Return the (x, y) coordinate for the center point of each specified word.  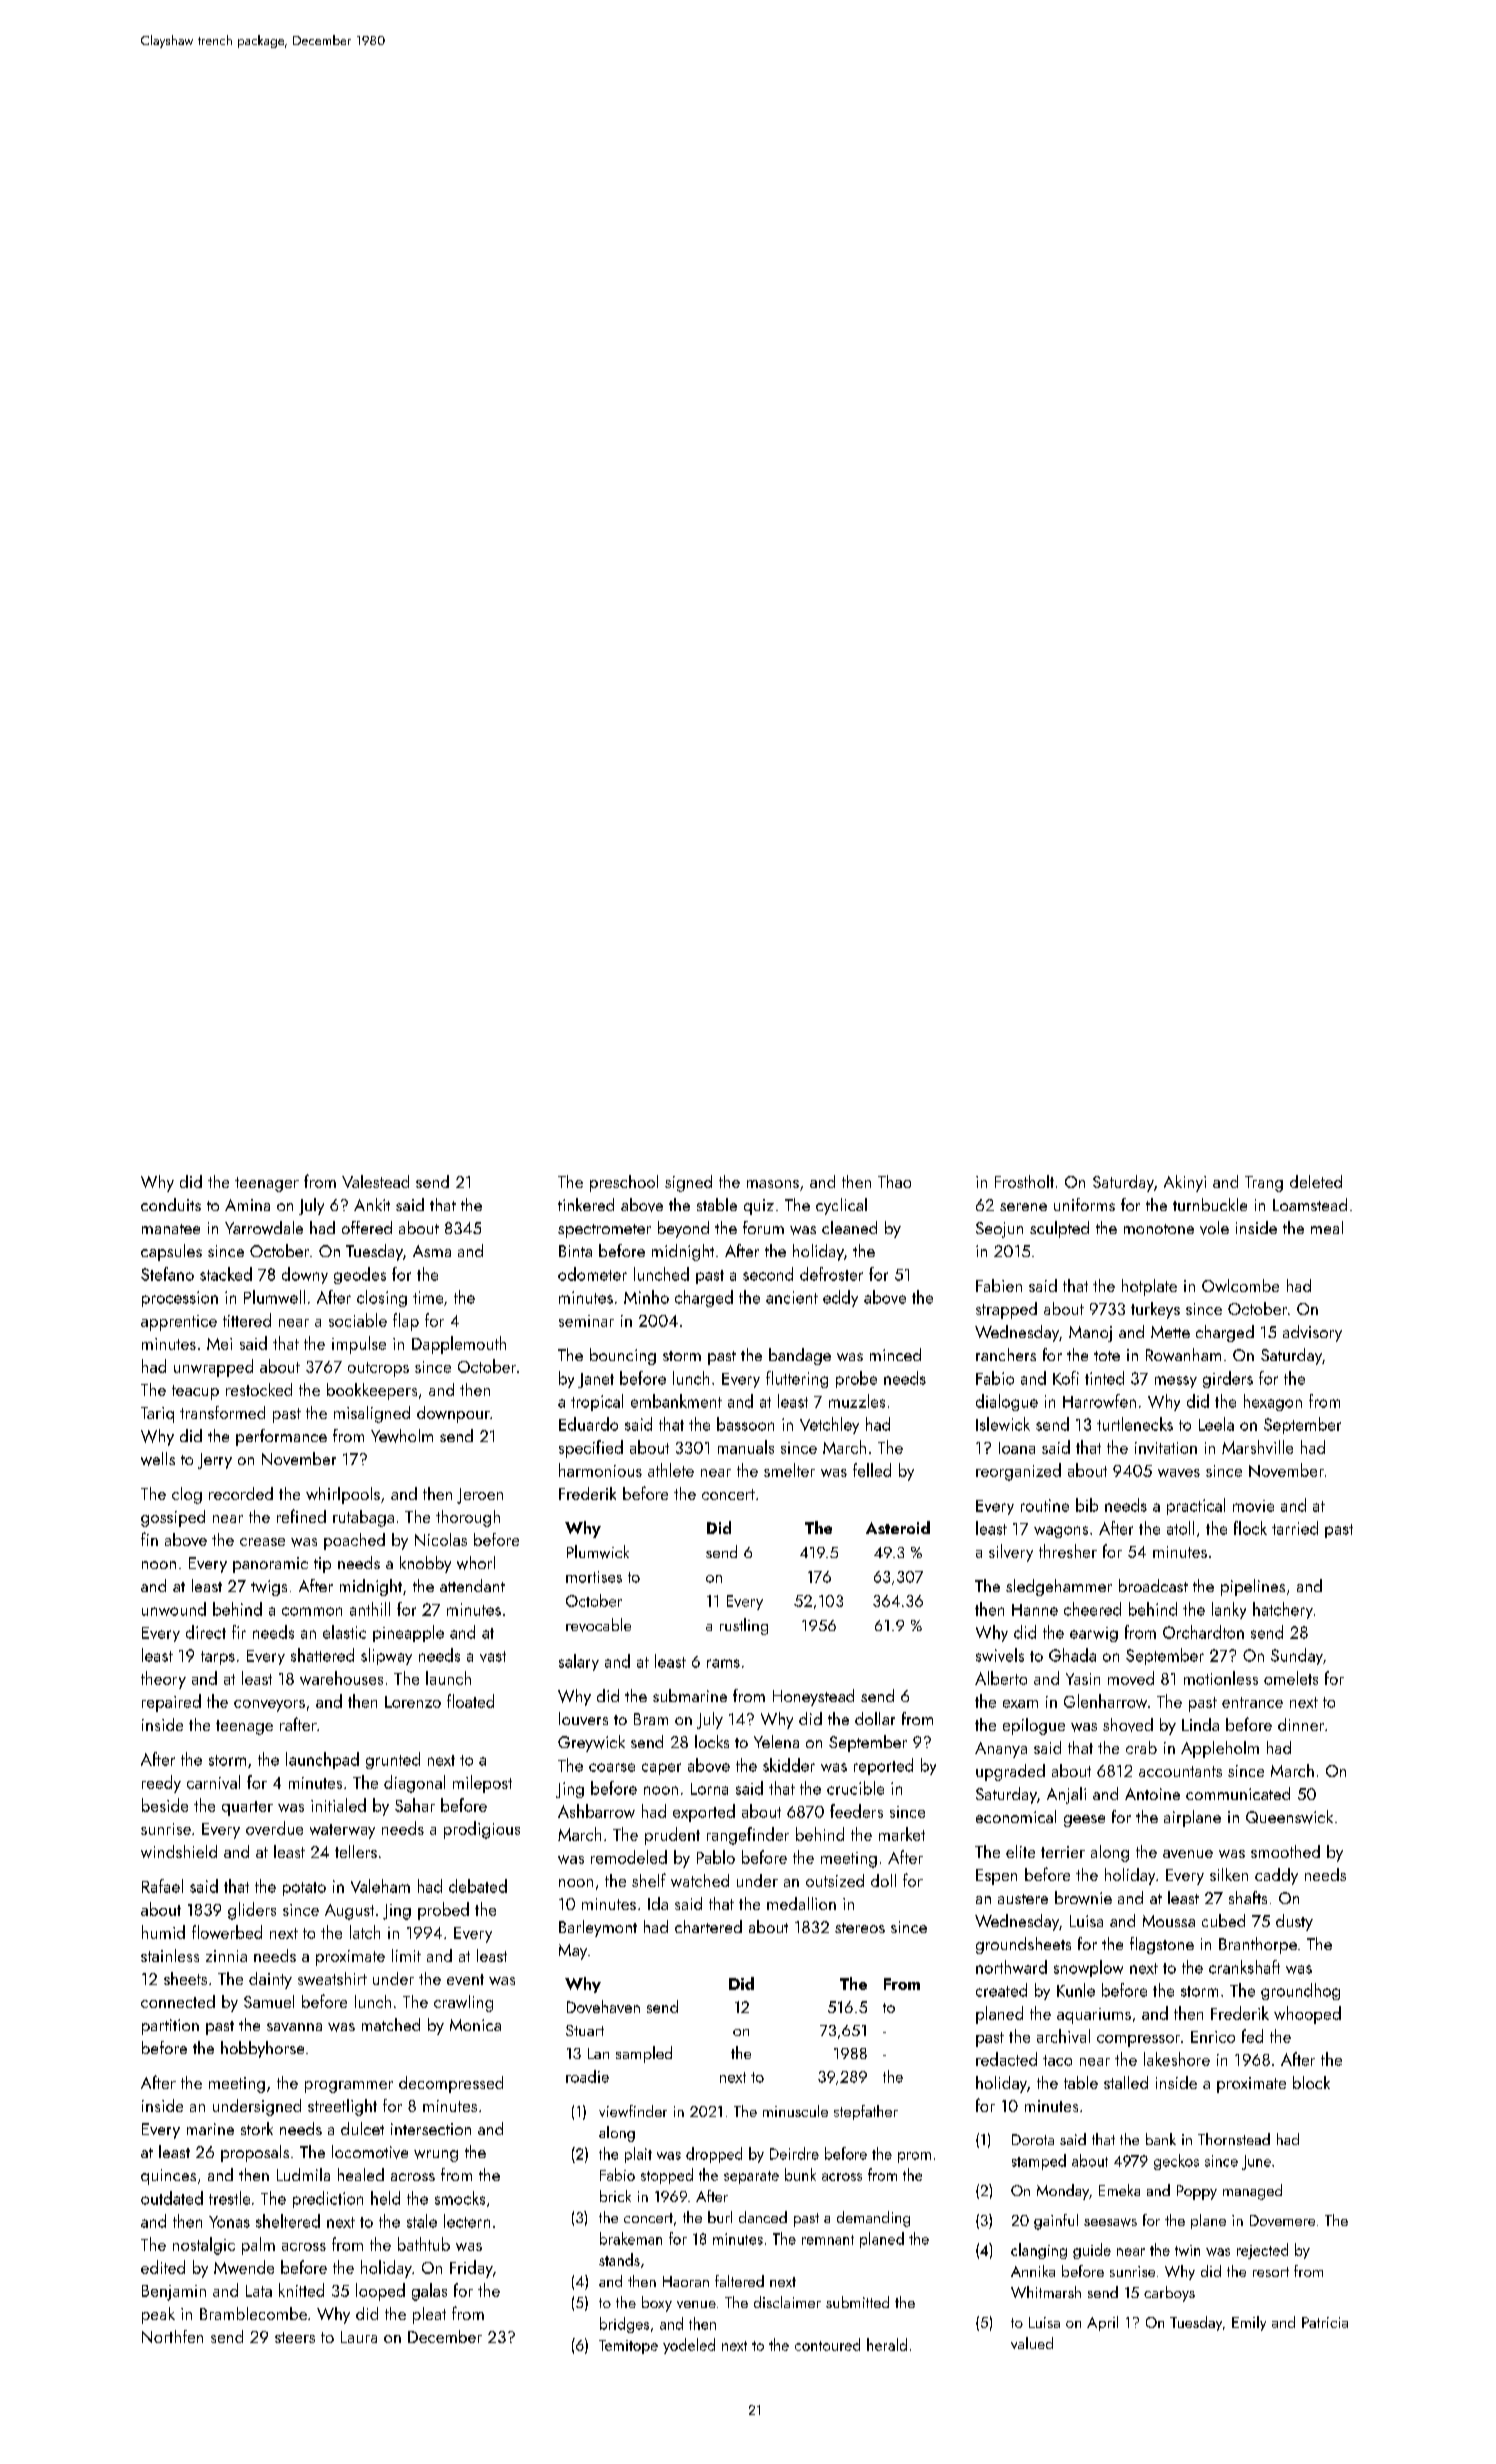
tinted (1104, 1378)
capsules (171, 1252)
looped (380, 2292)
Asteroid (898, 1527)
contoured (827, 2344)
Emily (1249, 2323)
